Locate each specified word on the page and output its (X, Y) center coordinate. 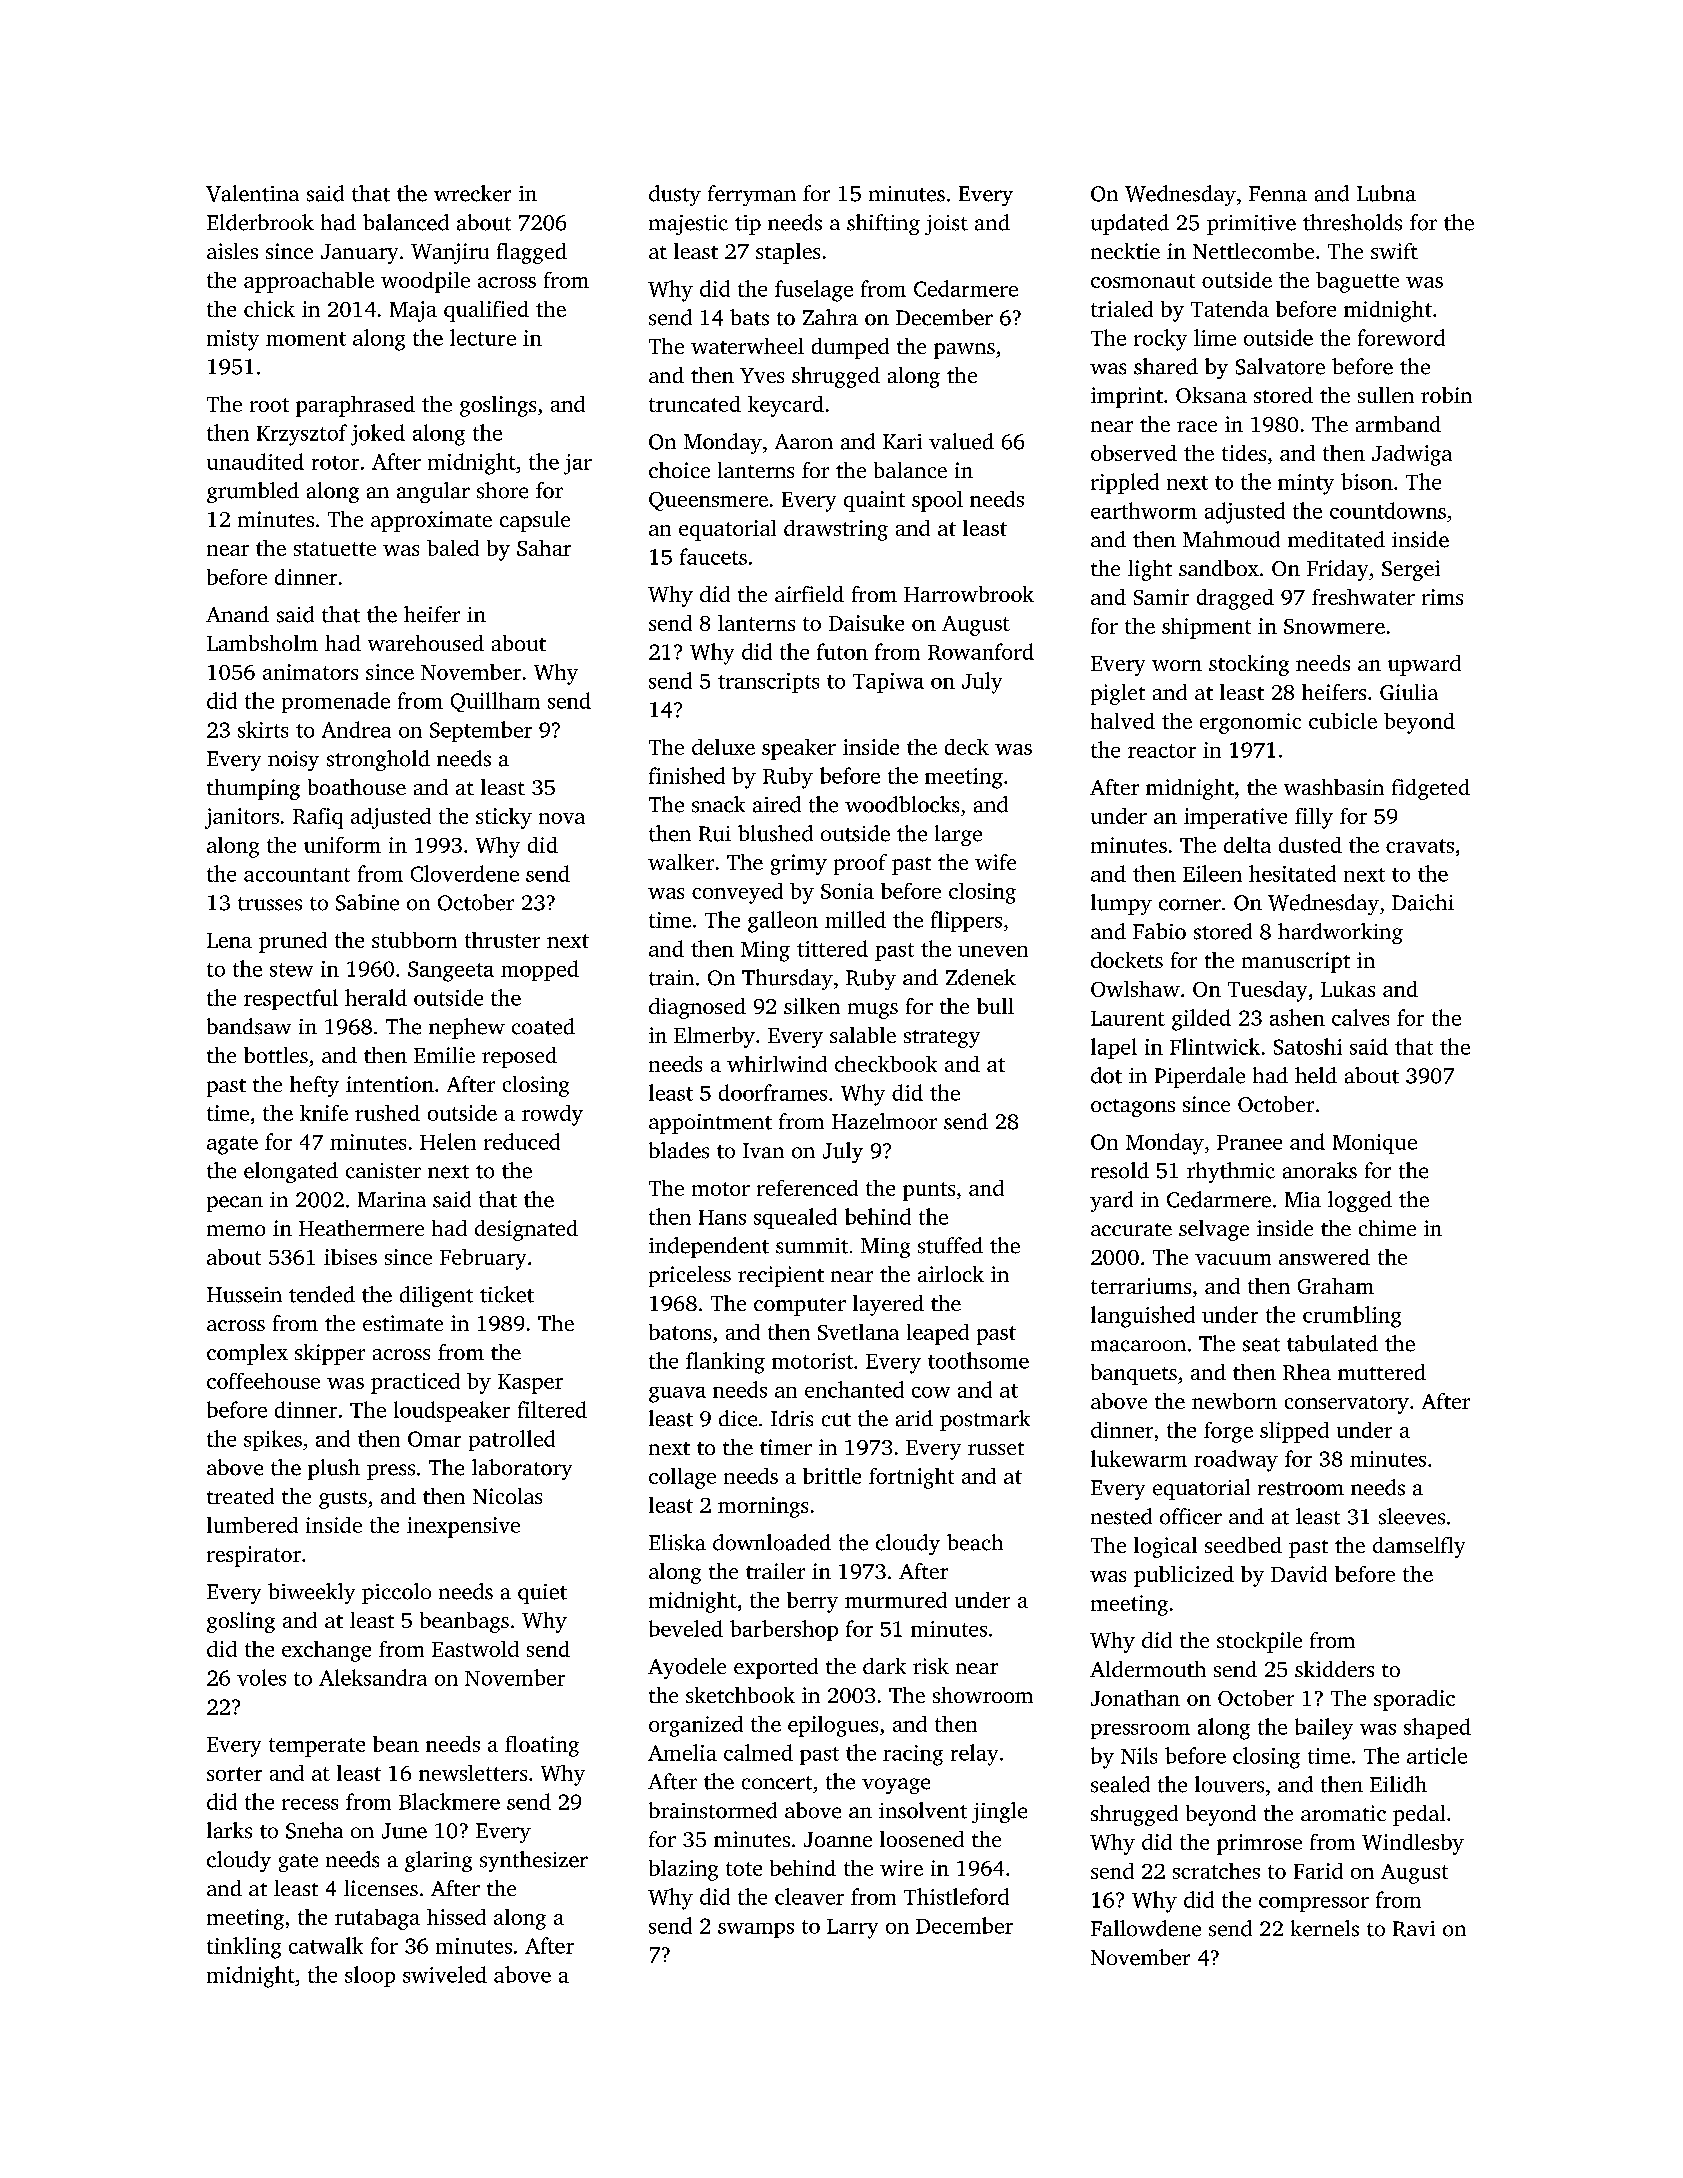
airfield (809, 594)
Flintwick (1215, 1046)
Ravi (1414, 1929)
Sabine (367, 902)
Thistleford (956, 1896)
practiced (415, 1383)
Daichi (1423, 902)
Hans (722, 1217)
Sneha (314, 1830)
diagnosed (697, 1008)
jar (578, 464)
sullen (1386, 395)
